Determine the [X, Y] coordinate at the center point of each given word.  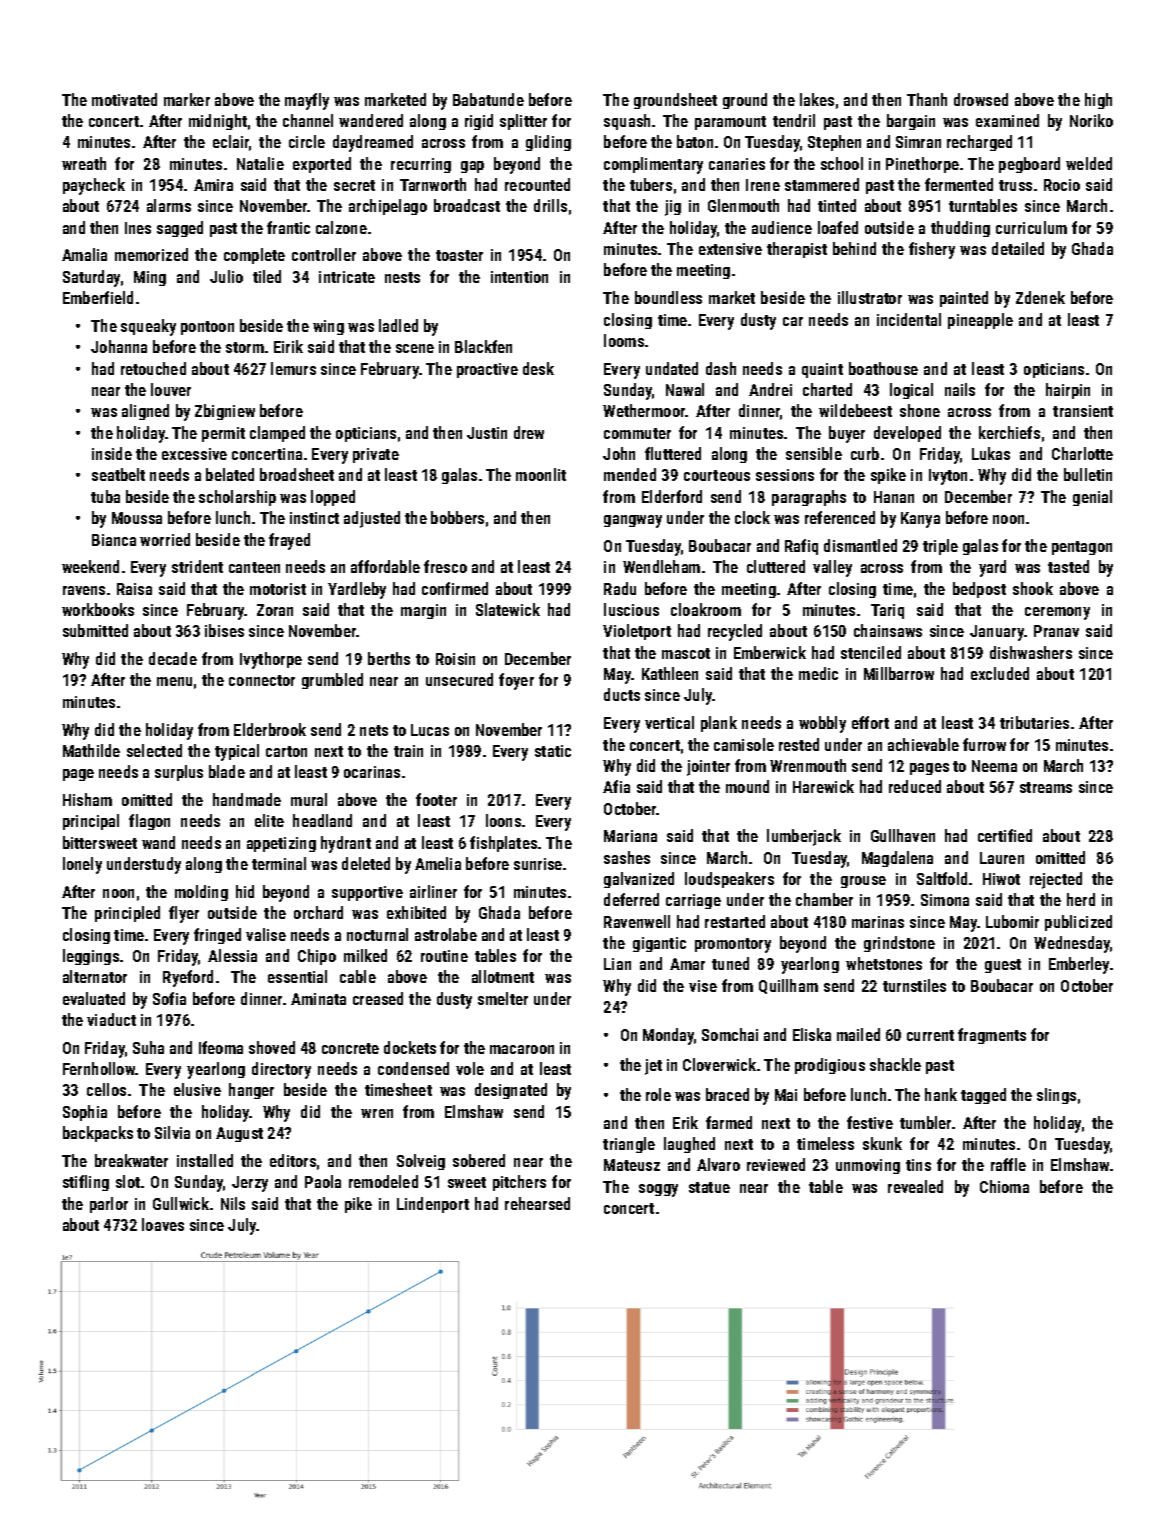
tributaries [1034, 722]
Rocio [1062, 185]
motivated [124, 99]
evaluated [94, 998]
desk [538, 368]
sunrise [538, 864]
